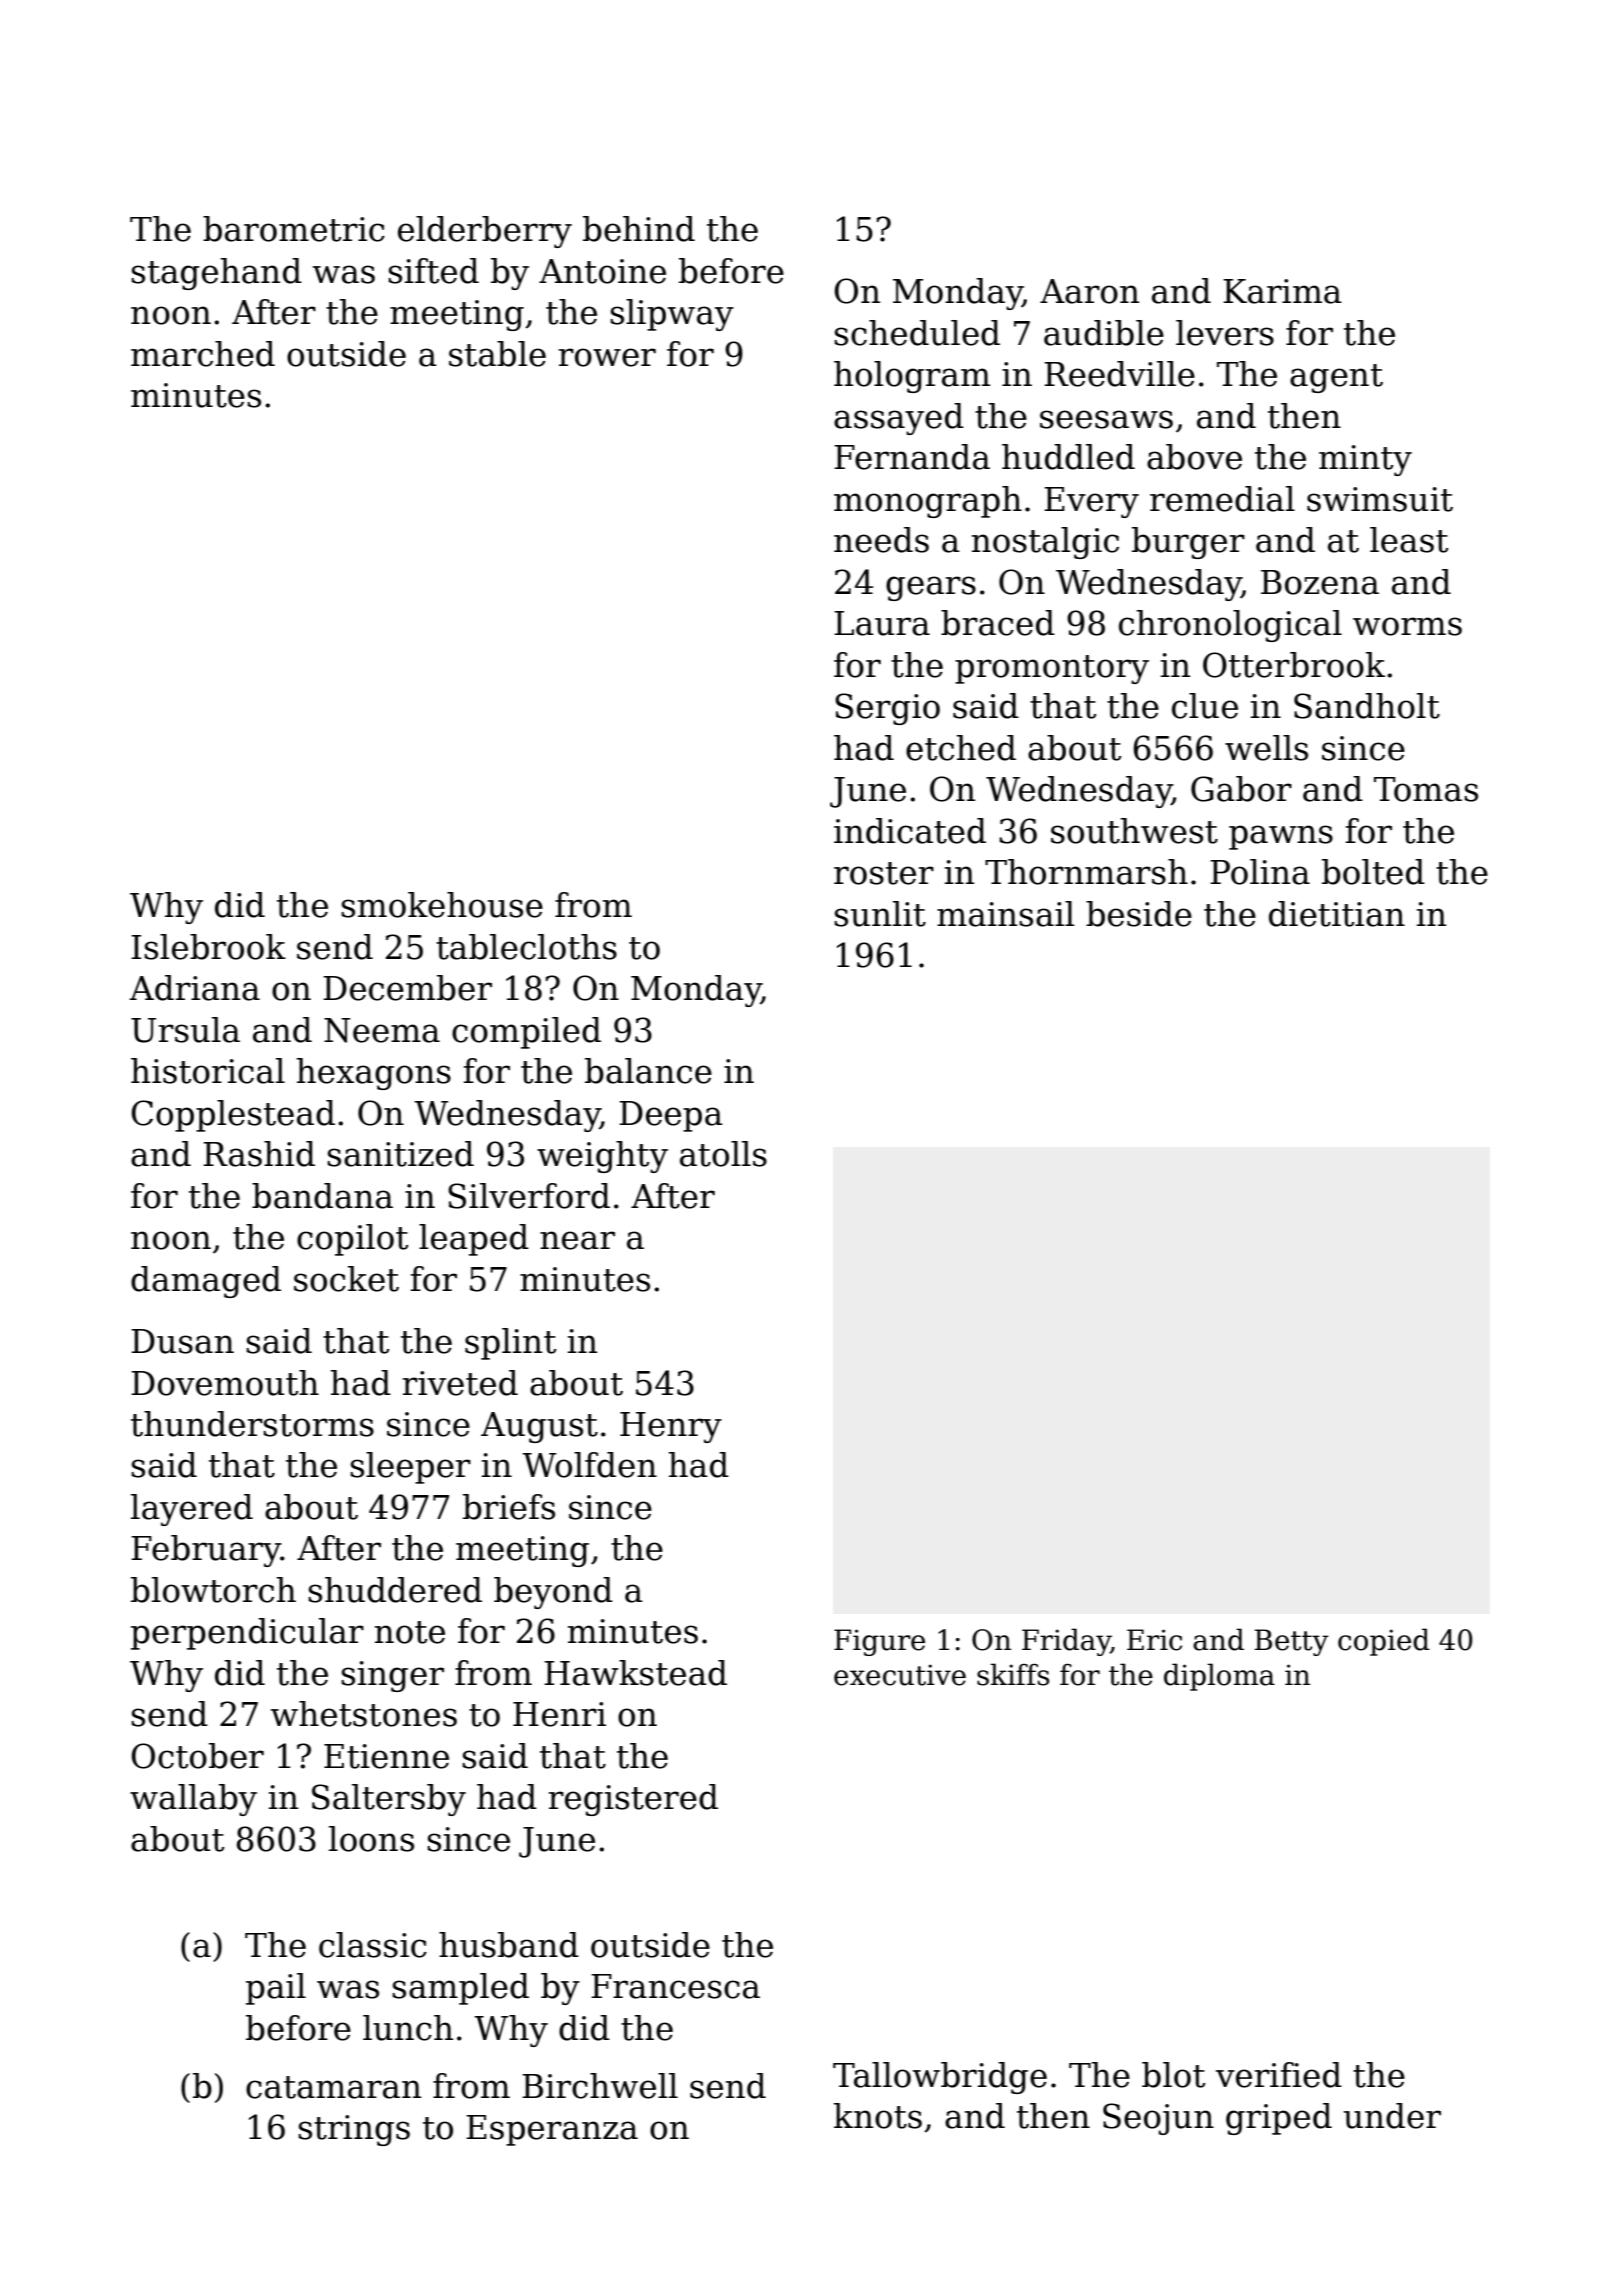 This document has width=1620, height=2292. What do you see at coordinates (1089, 291) in the document?
I see `Aaron` at bounding box center [1089, 291].
